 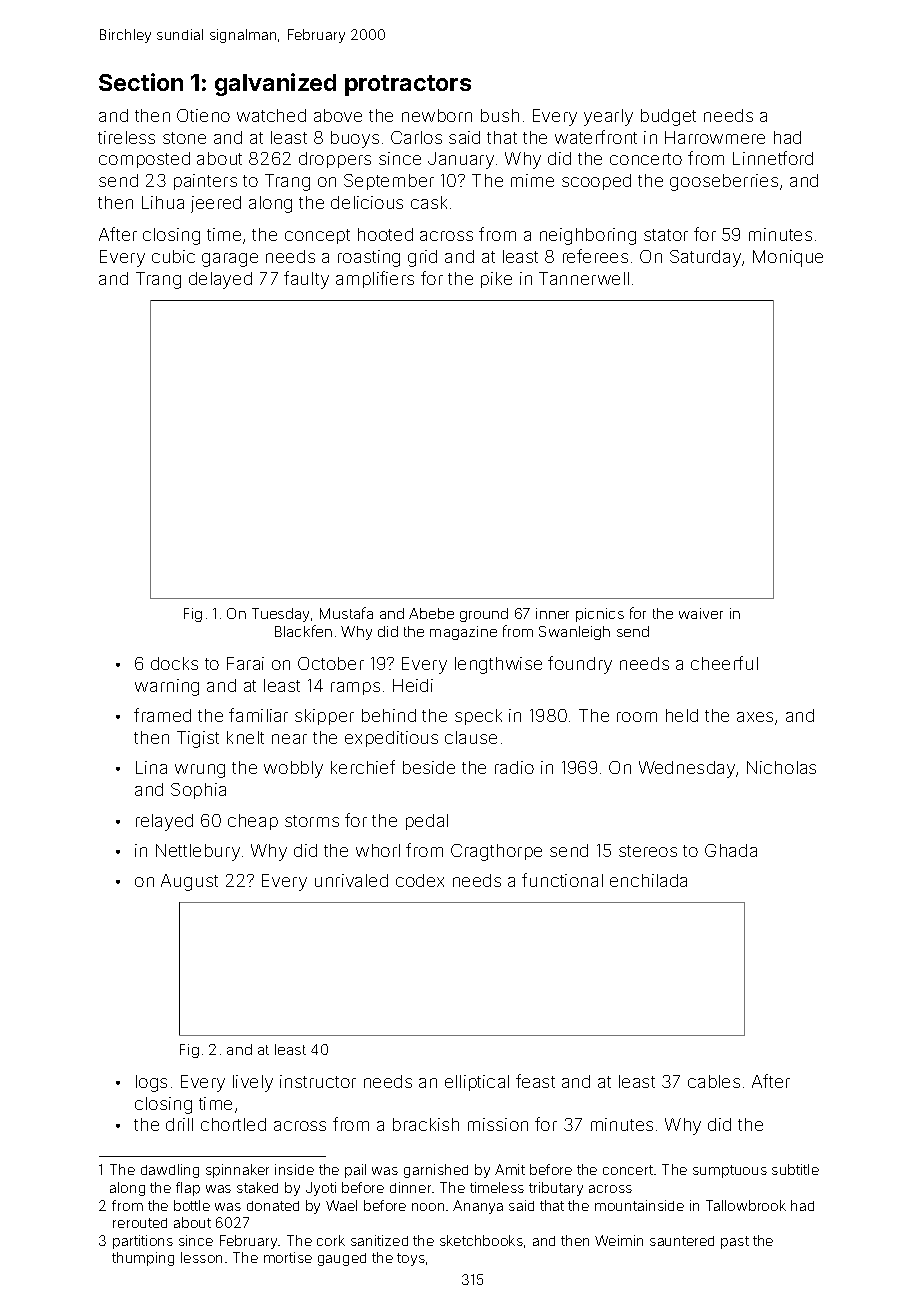 What do you see at coordinates (413, 685) in the screenshot?
I see `Heidi` at bounding box center [413, 685].
